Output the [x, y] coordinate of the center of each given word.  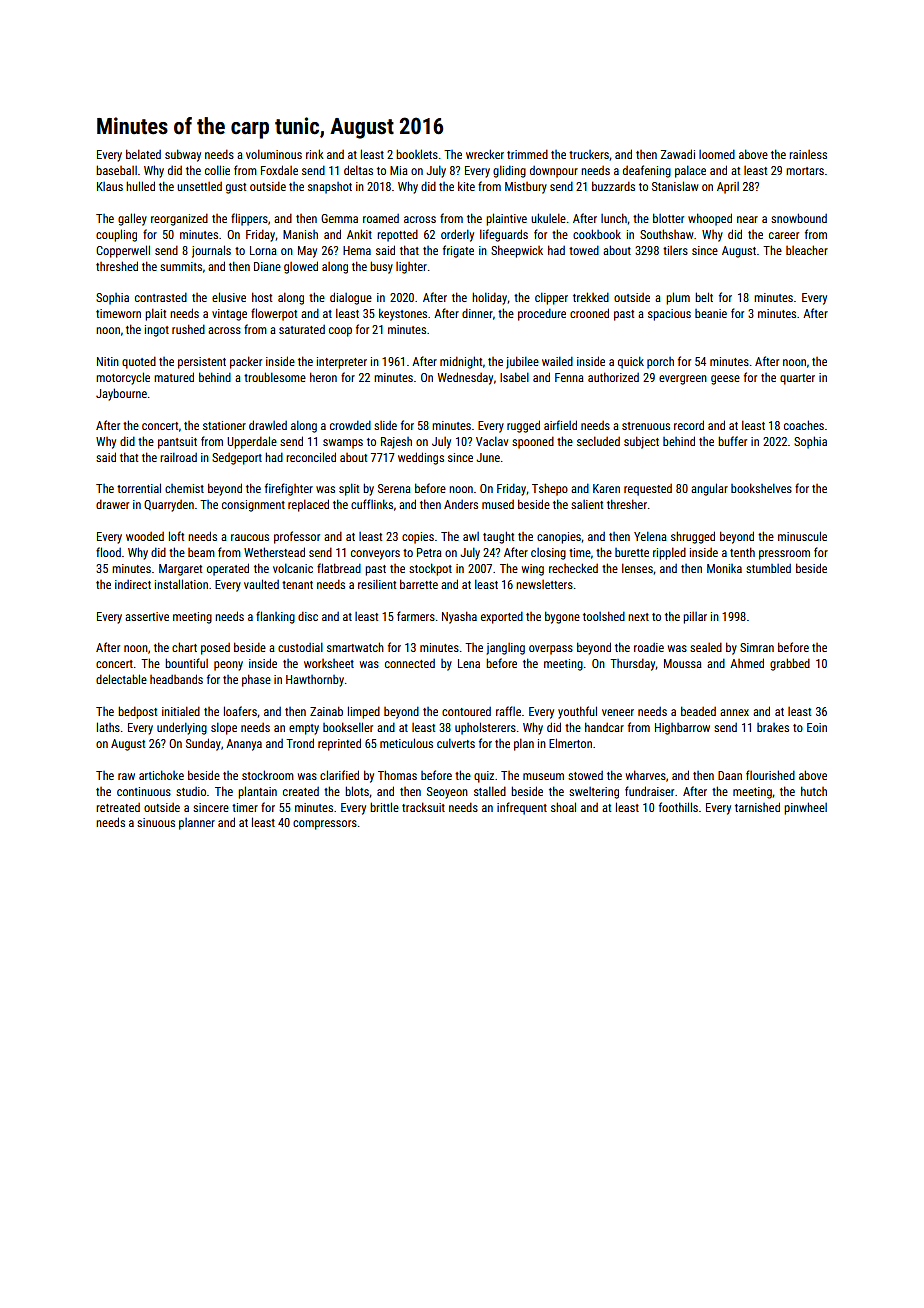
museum [543, 776]
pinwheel [805, 808]
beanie [711, 313]
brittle [384, 807]
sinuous [156, 822]
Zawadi [678, 154]
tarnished [757, 807]
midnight [461, 362]
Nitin [108, 361]
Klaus [110, 186]
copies [418, 538]
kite [466, 186]
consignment [253, 506]
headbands [176, 679]
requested [648, 490]
